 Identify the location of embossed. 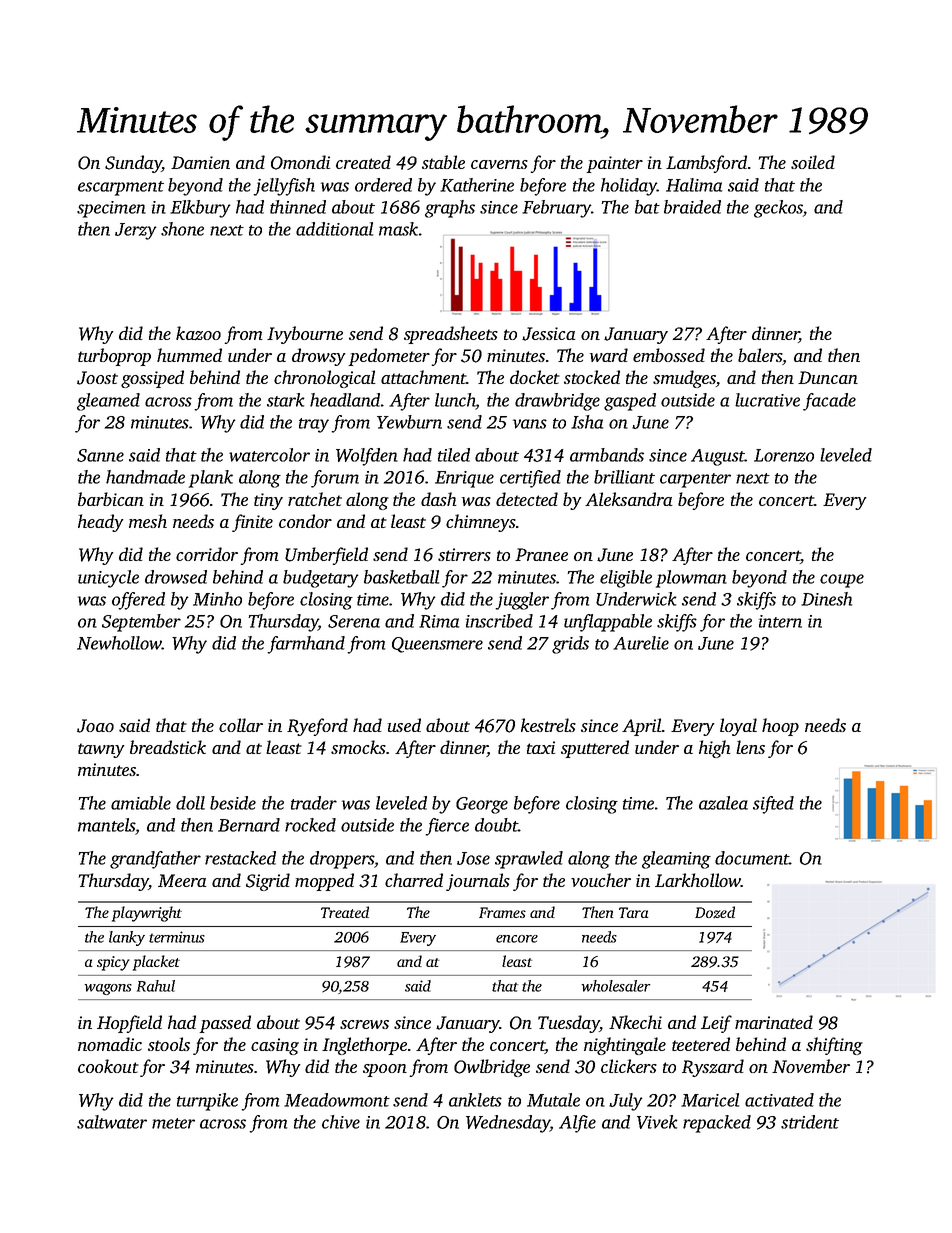
(669, 355).
